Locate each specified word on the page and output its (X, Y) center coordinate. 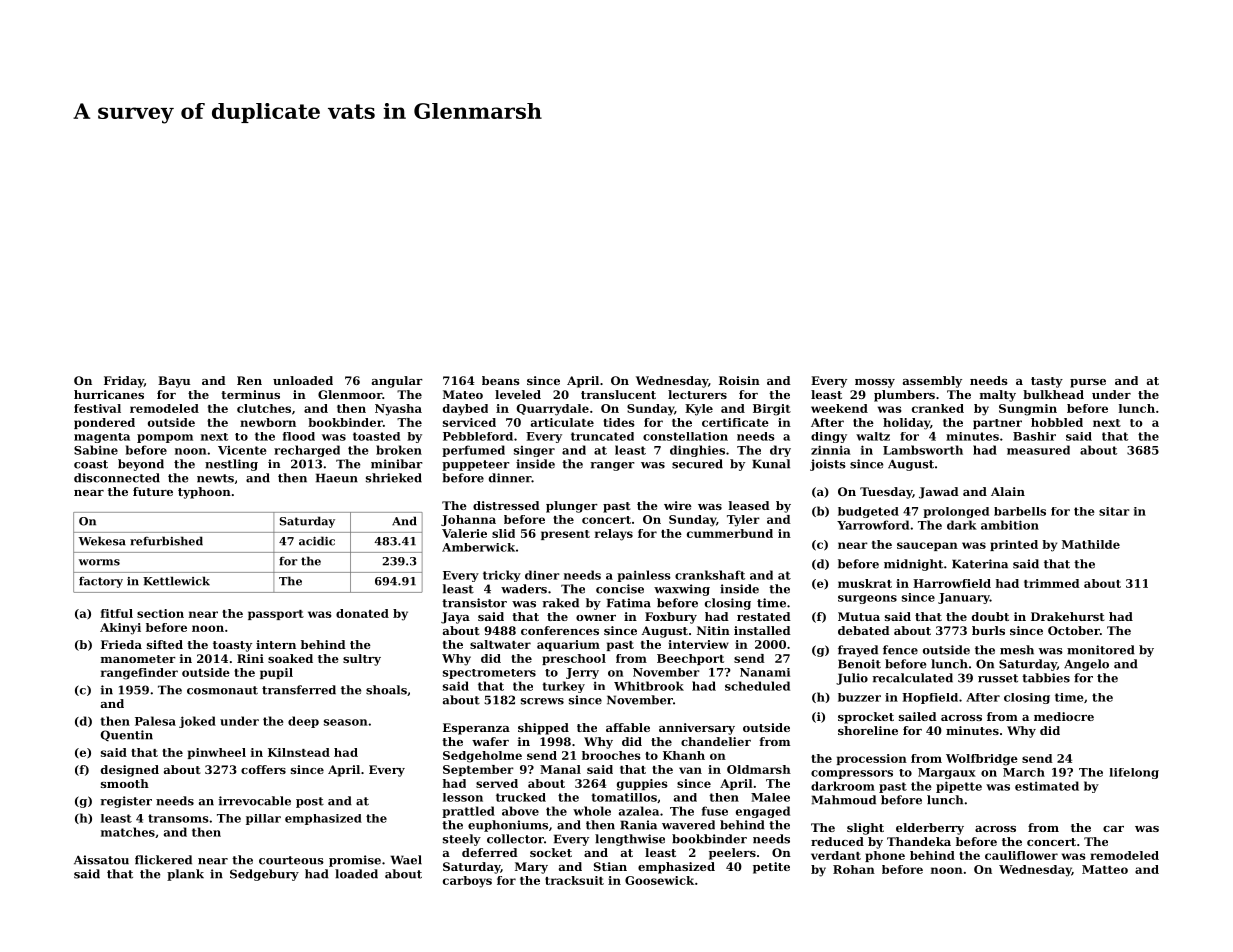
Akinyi (120, 629)
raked (560, 603)
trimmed (1052, 583)
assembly (932, 382)
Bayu (174, 382)
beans (501, 380)
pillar (263, 819)
